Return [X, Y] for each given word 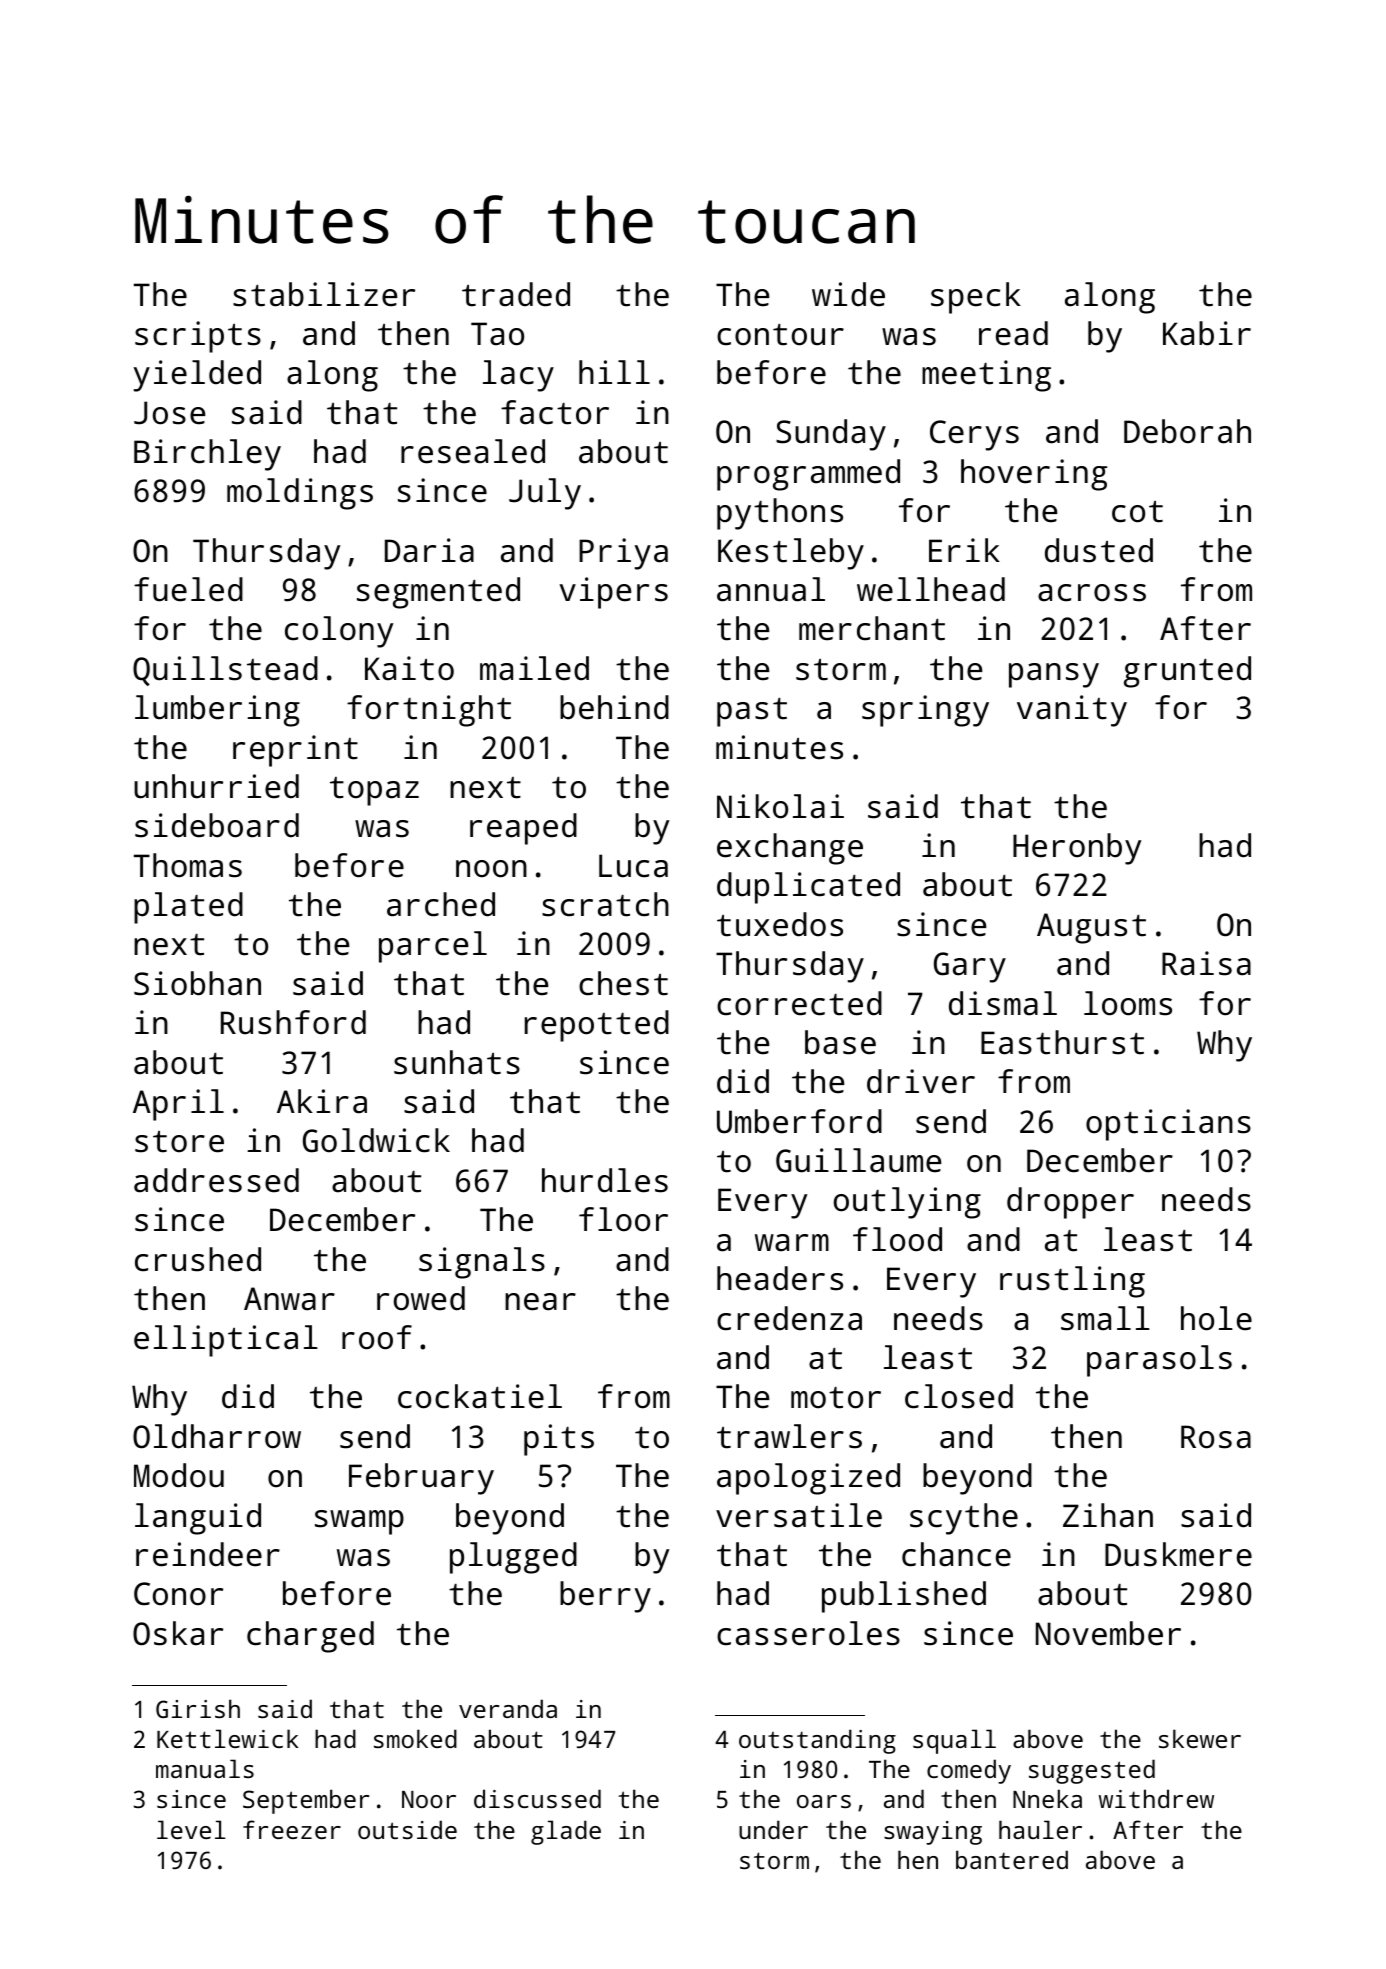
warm [792, 1243]
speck [976, 298]
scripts [198, 337]
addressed [216, 1180]
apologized [808, 1479]
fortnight [429, 711]
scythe [964, 1519]
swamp [359, 1522]
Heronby [1077, 849]
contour [780, 335]
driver [921, 1081]
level [191, 1829]
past [752, 712]
